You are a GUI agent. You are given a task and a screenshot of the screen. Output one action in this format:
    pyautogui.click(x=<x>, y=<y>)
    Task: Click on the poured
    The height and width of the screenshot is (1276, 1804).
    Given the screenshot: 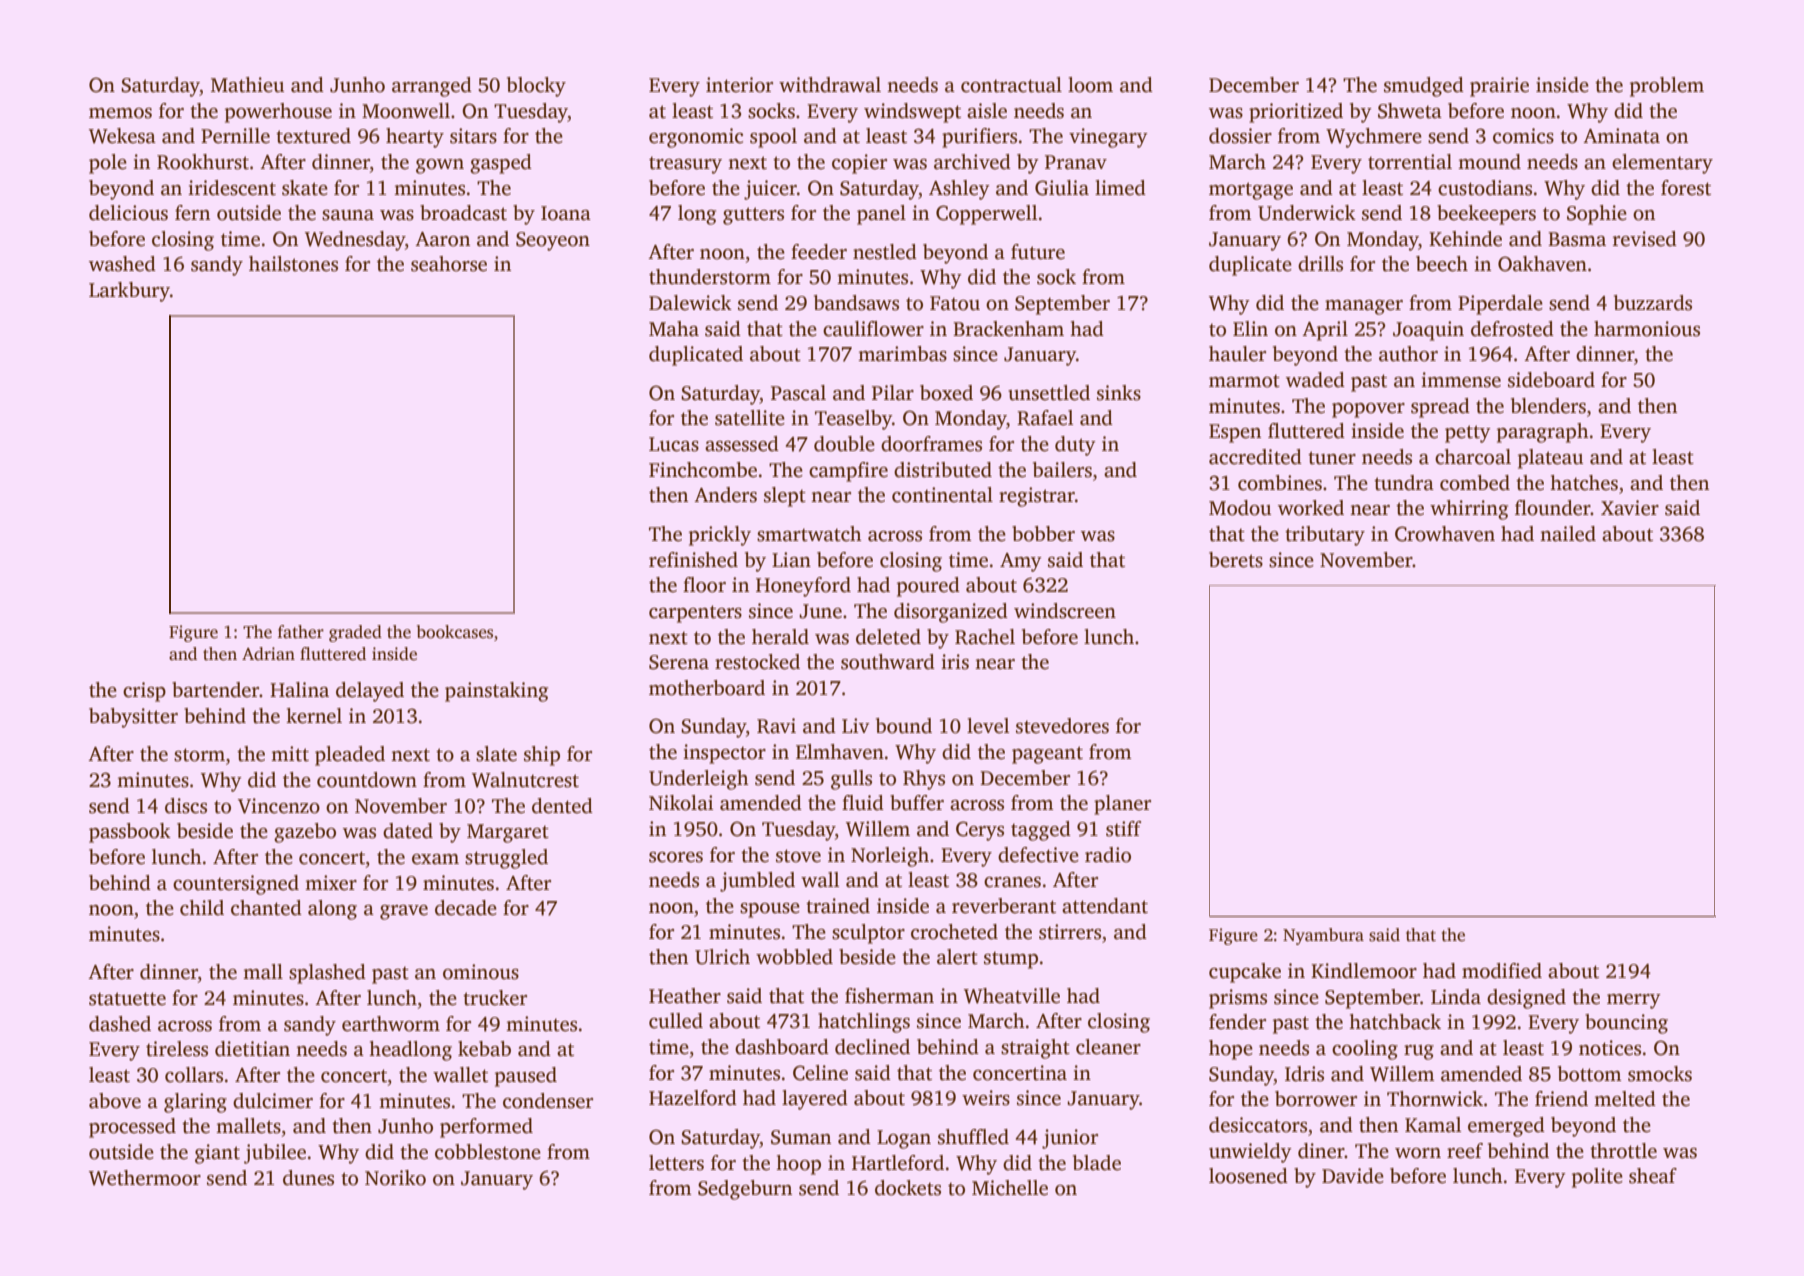 What is the action you would take?
    pyautogui.click(x=928, y=587)
